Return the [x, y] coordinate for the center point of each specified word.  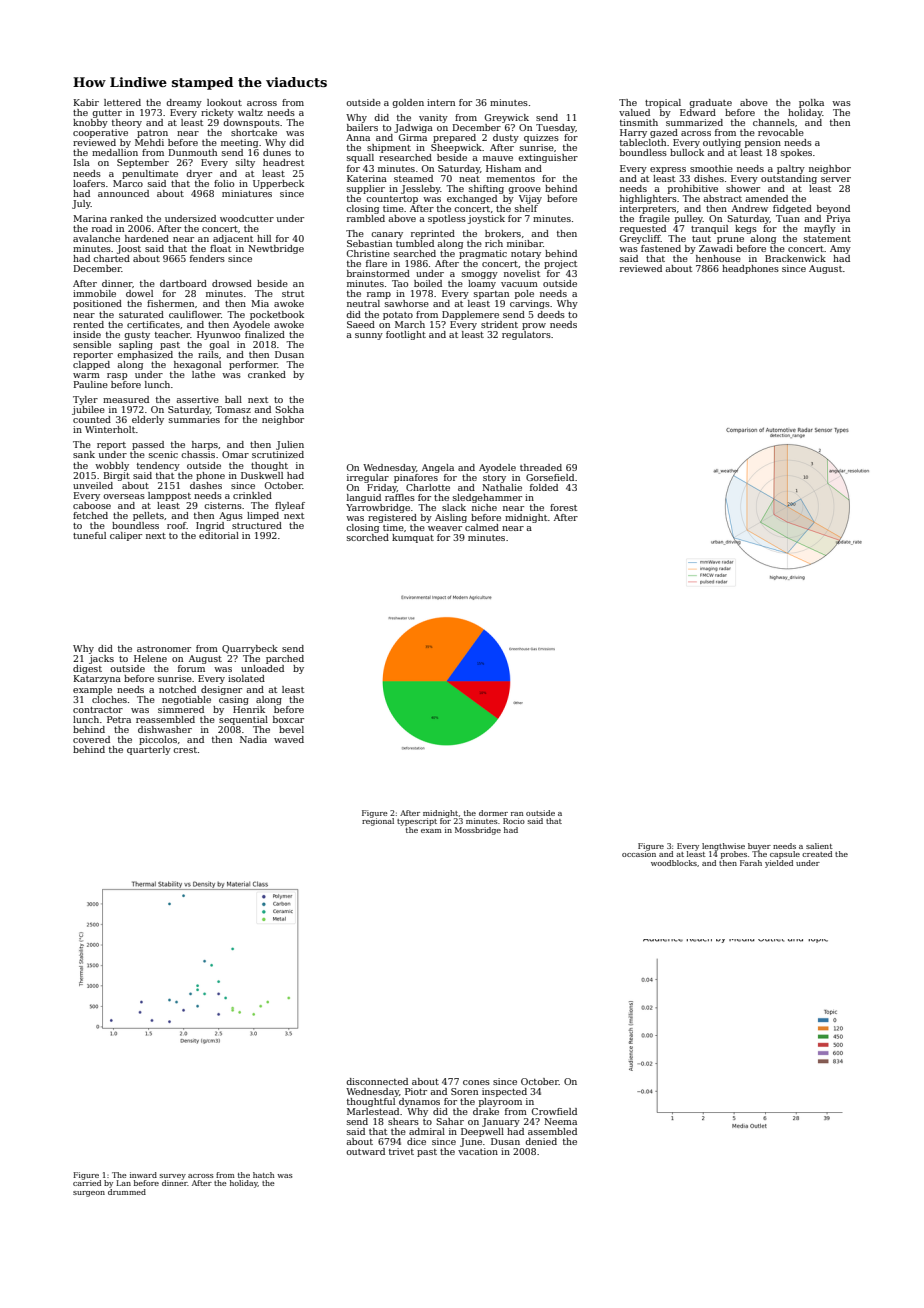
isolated [246, 678]
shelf [526, 208]
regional [378, 822]
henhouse [718, 258]
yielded [779, 864]
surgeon [89, 1194]
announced [123, 193]
